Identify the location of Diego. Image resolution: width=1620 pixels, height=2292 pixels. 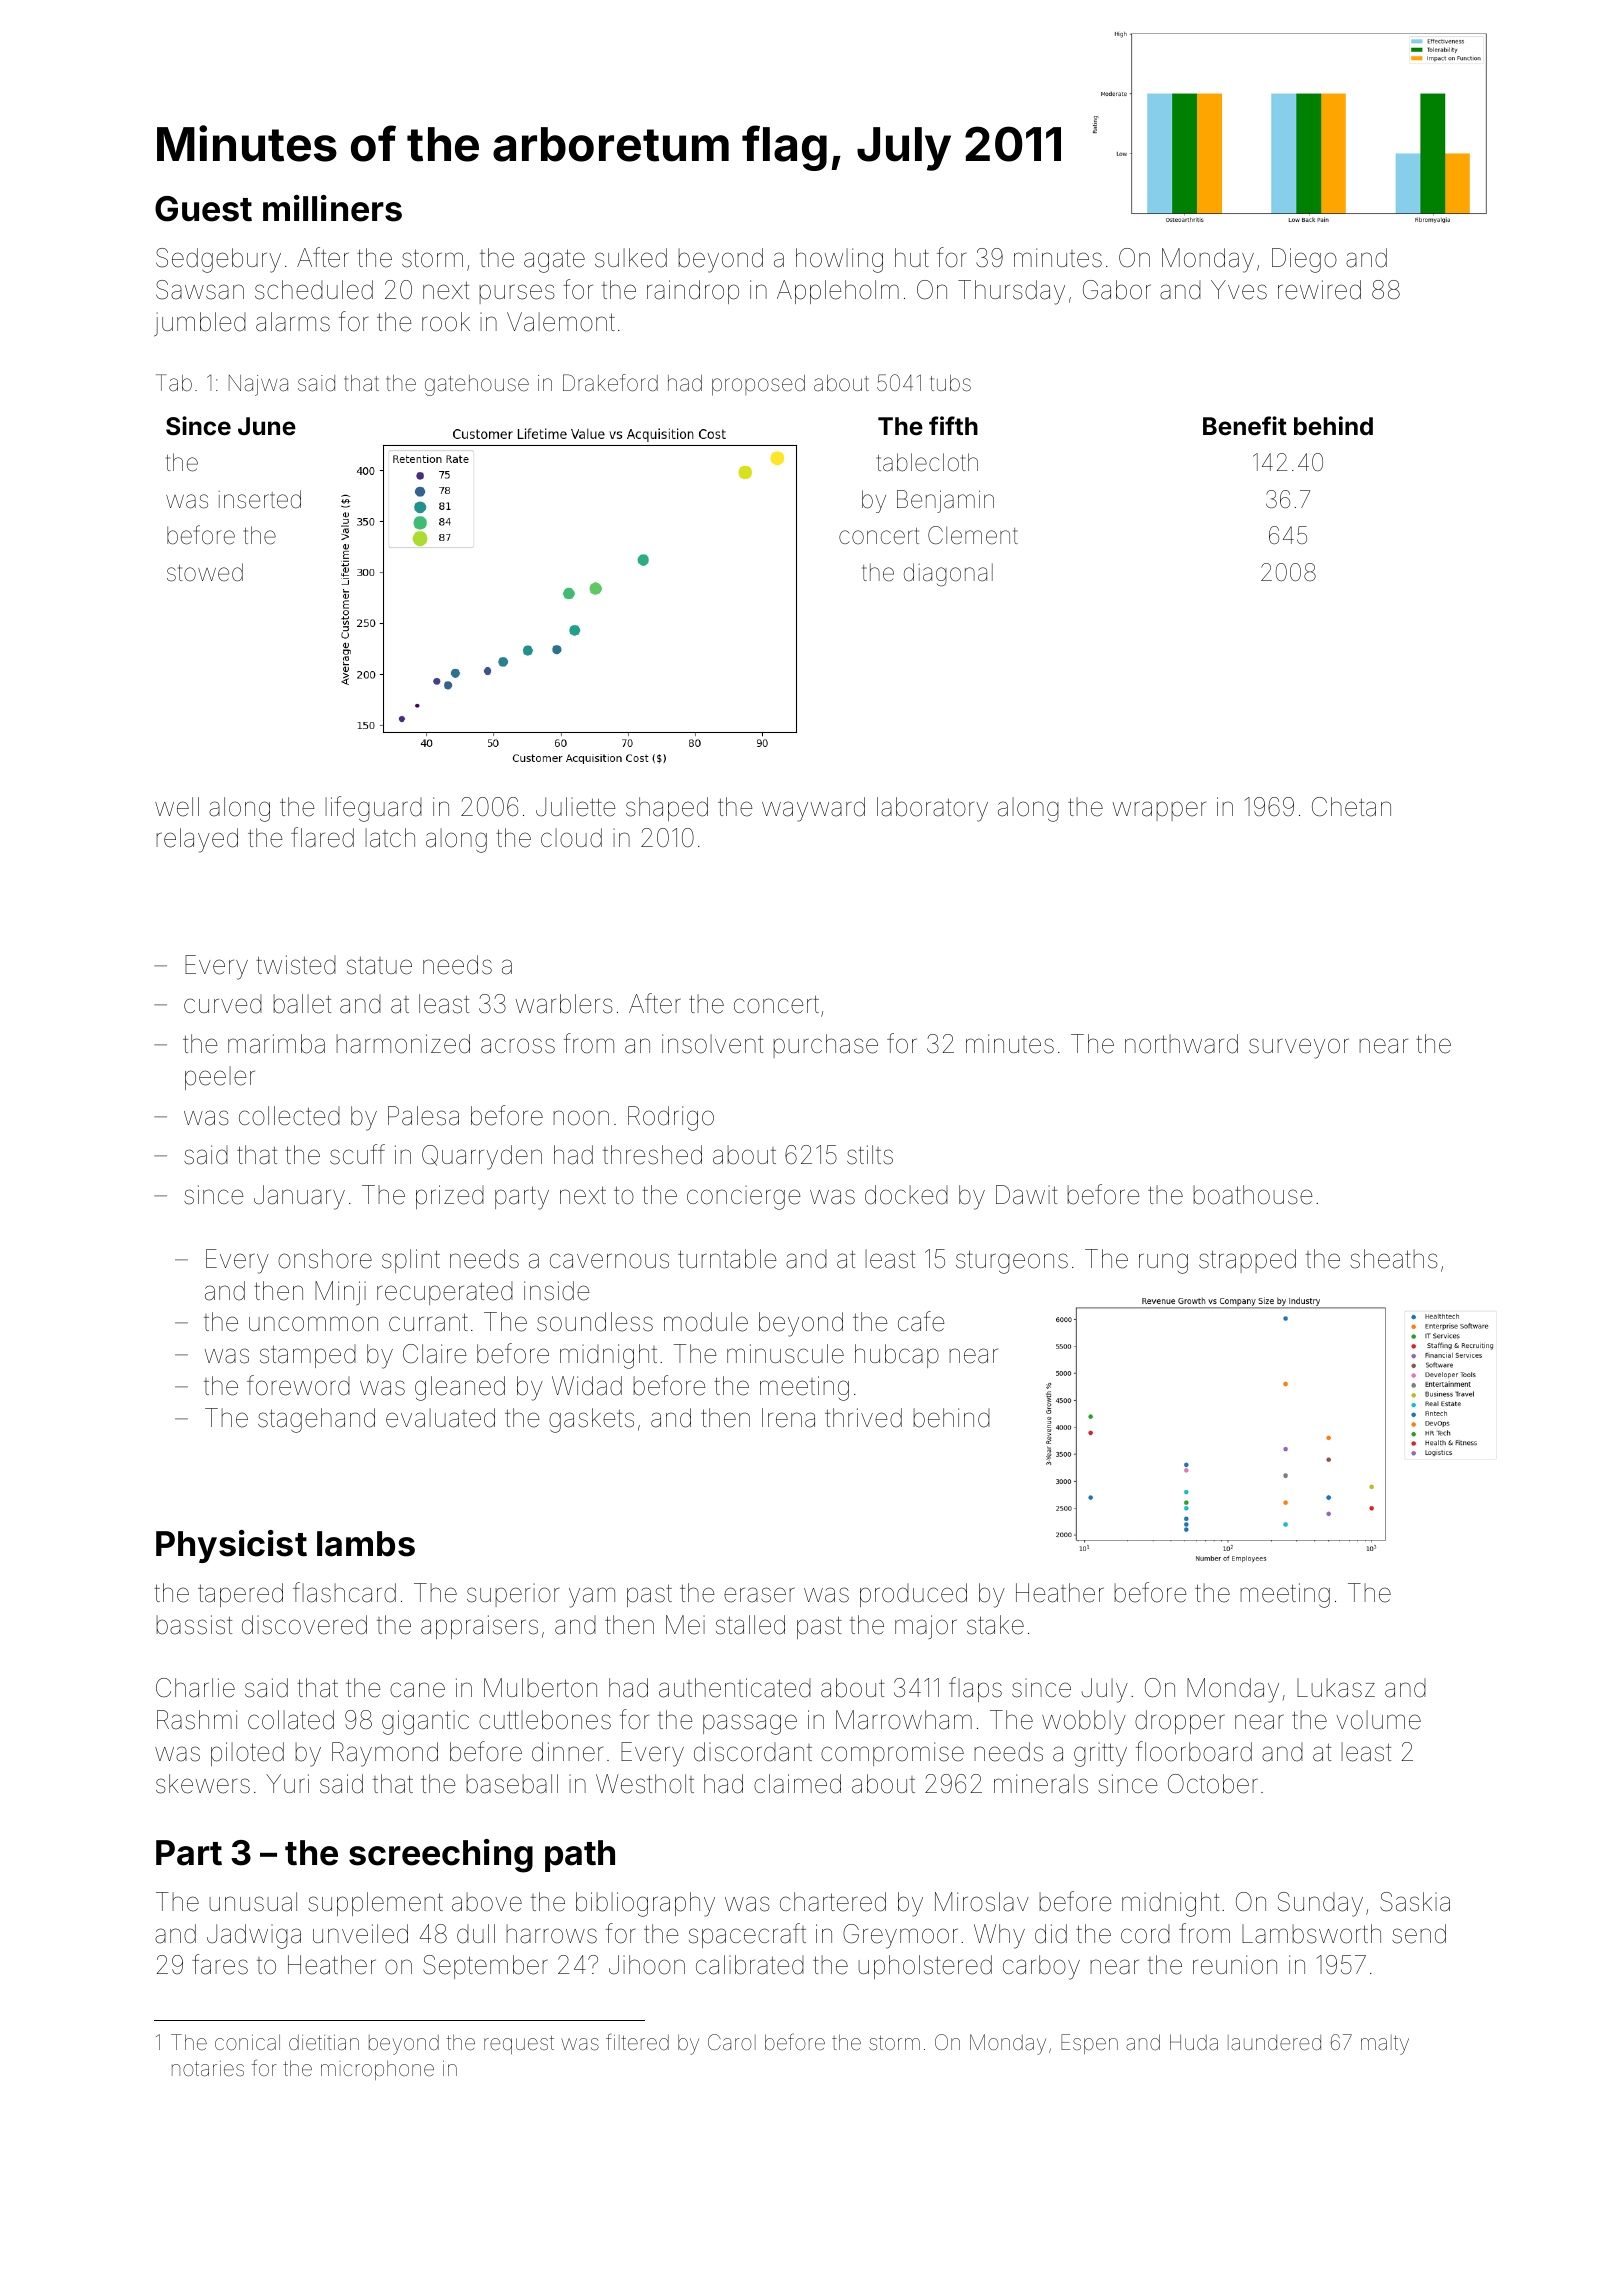
(1304, 260).
